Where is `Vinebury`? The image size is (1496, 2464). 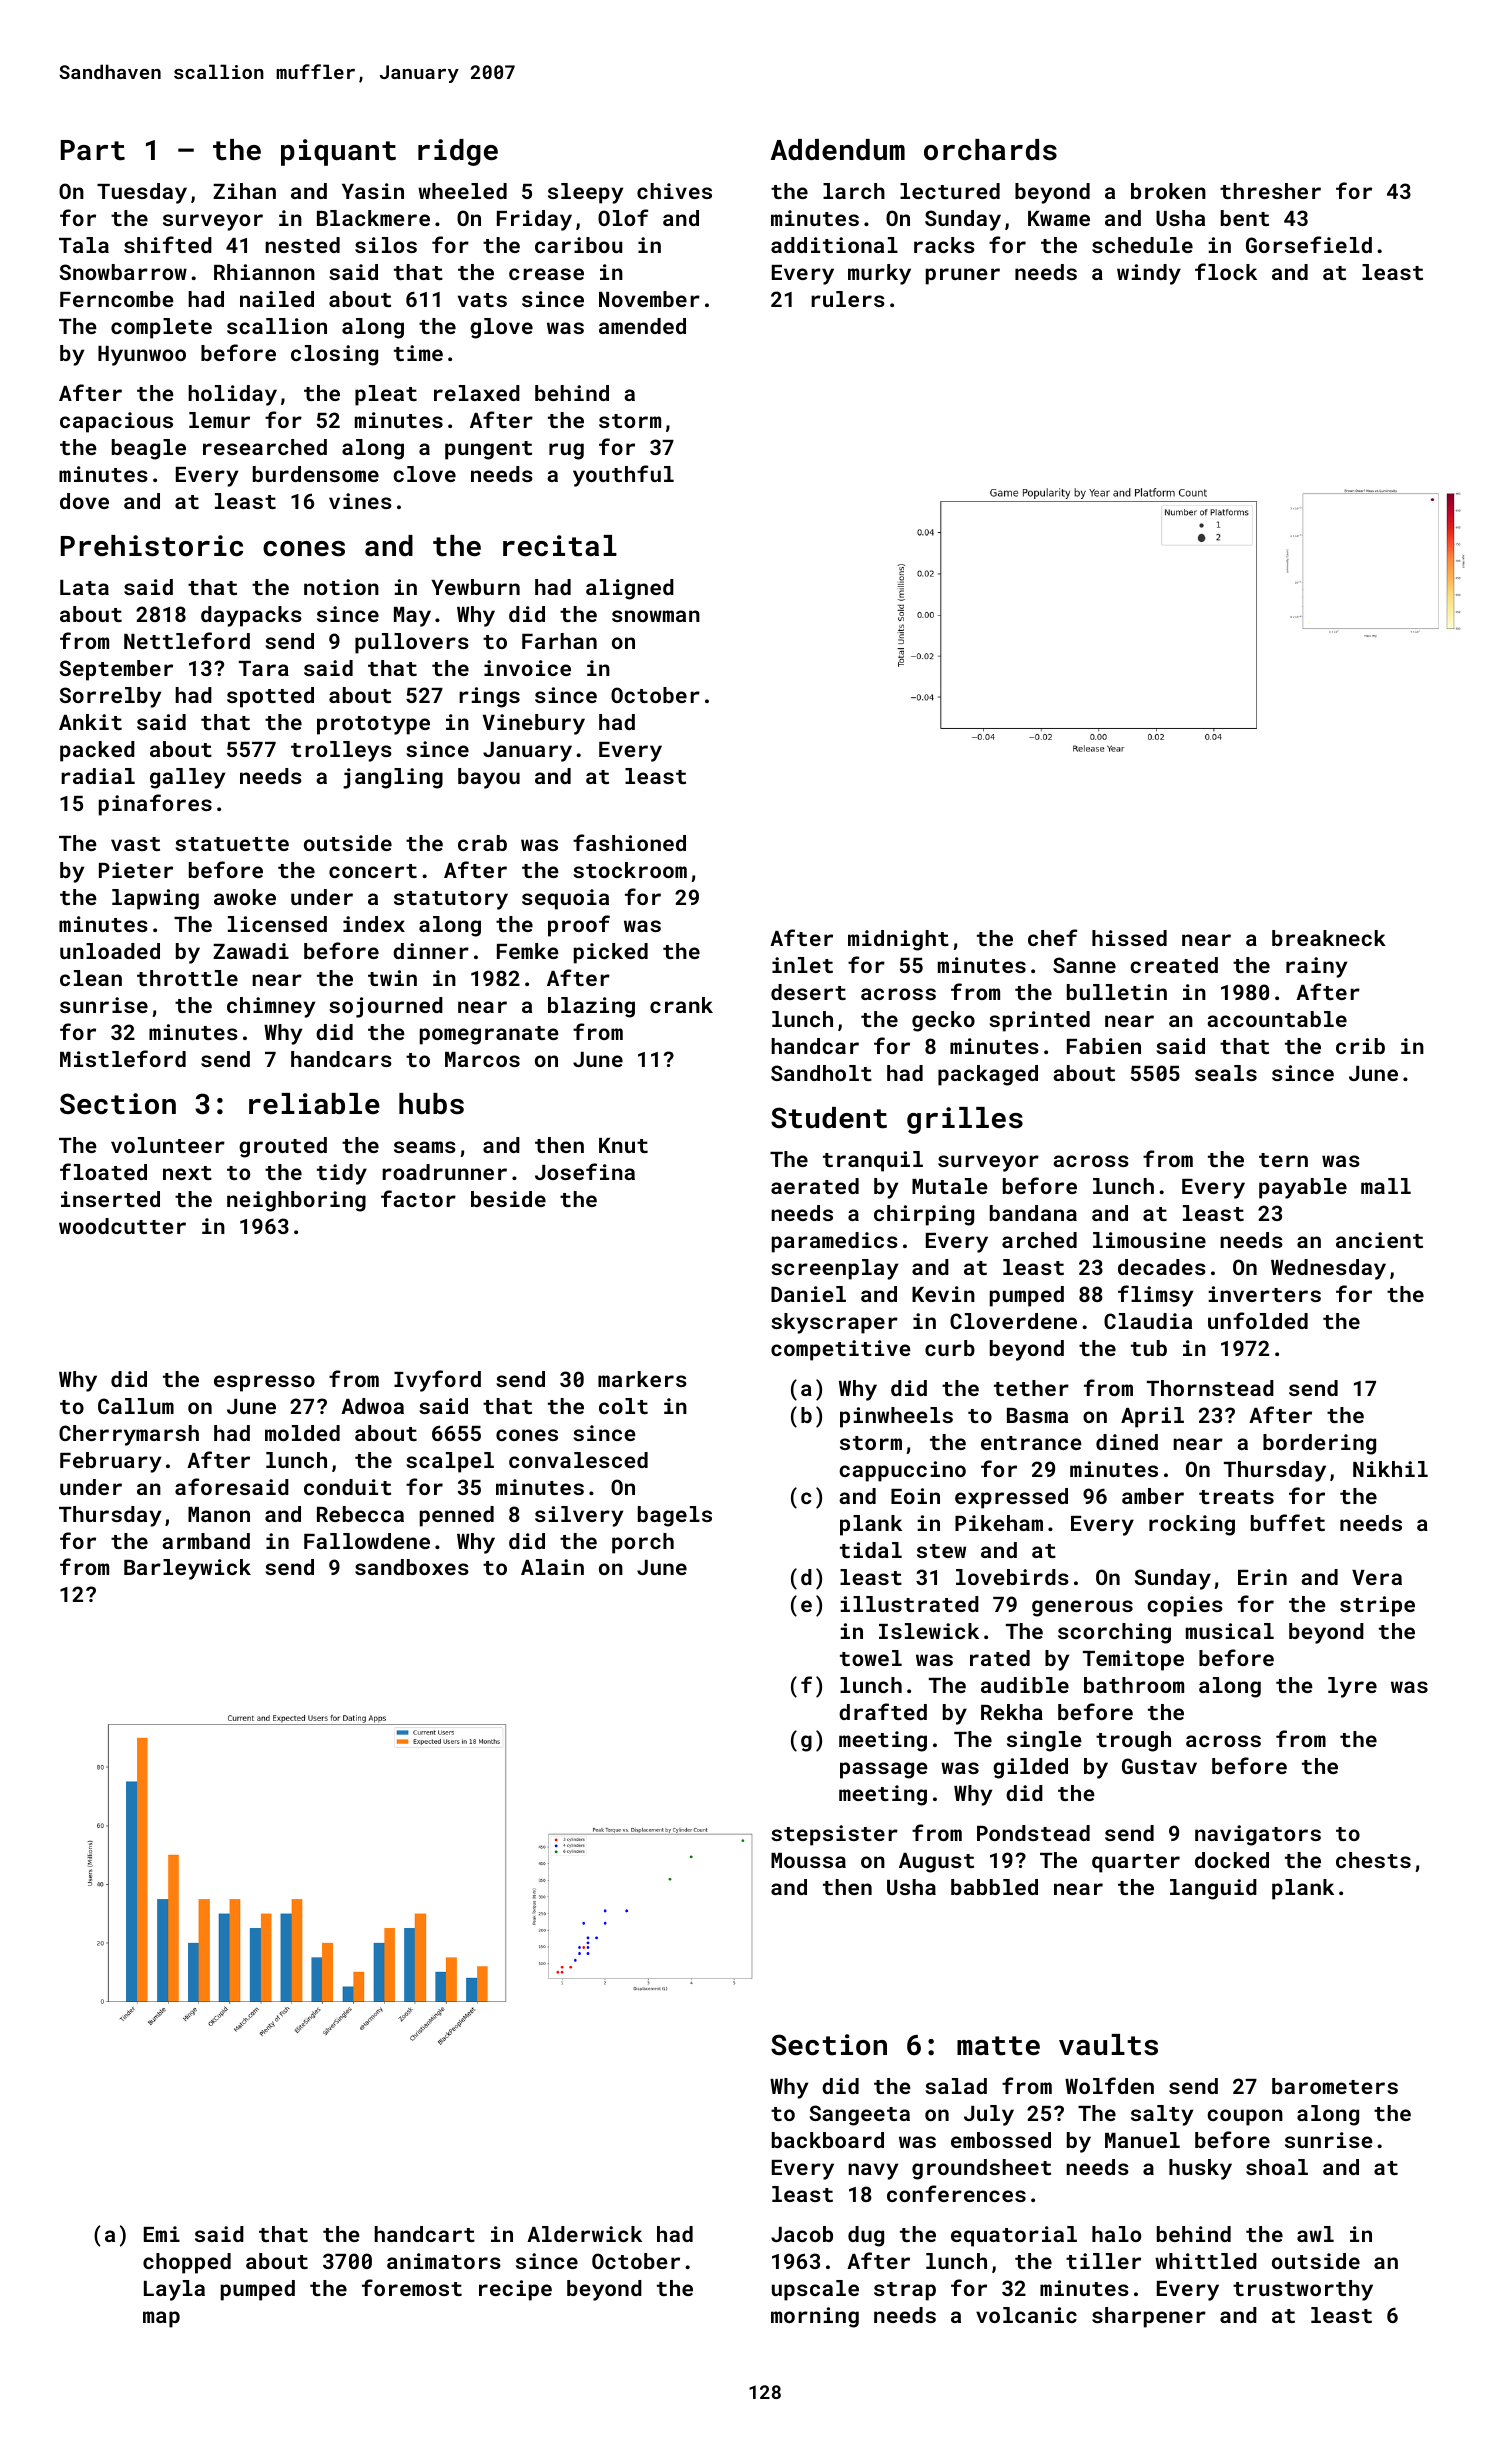
Vinebury is located at coordinates (534, 724).
